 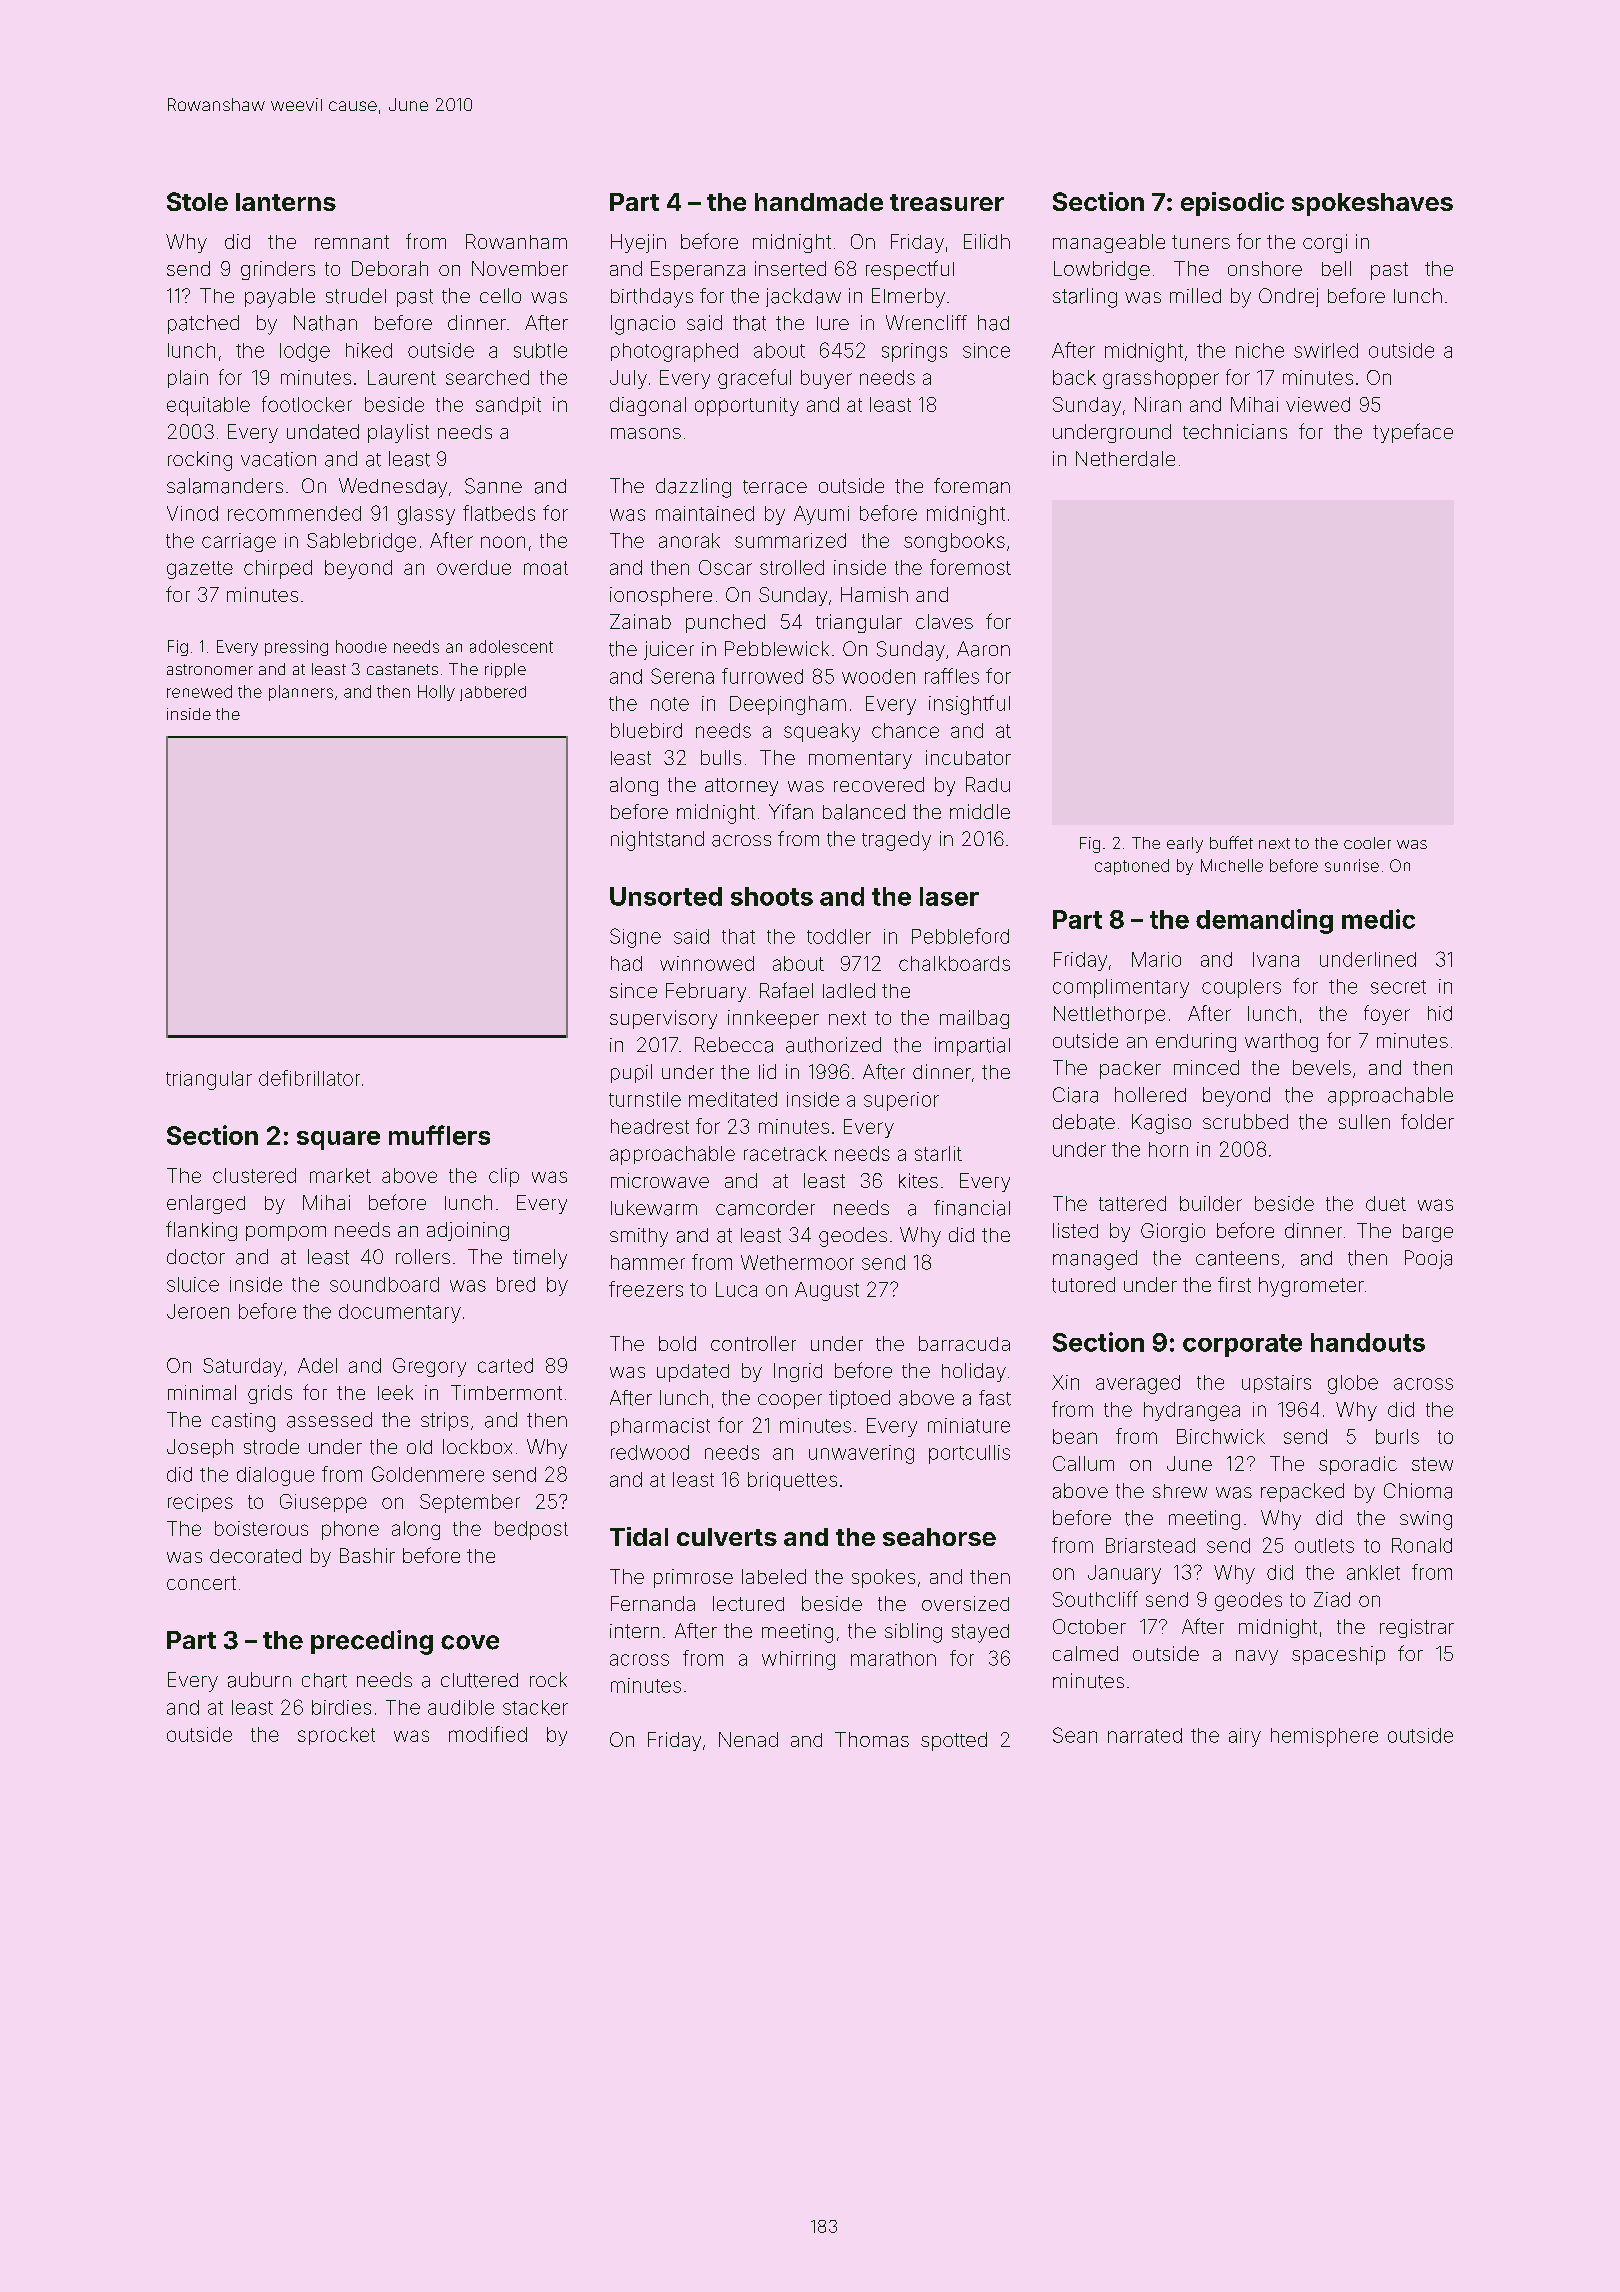 I want to click on gazette, so click(x=200, y=570).
